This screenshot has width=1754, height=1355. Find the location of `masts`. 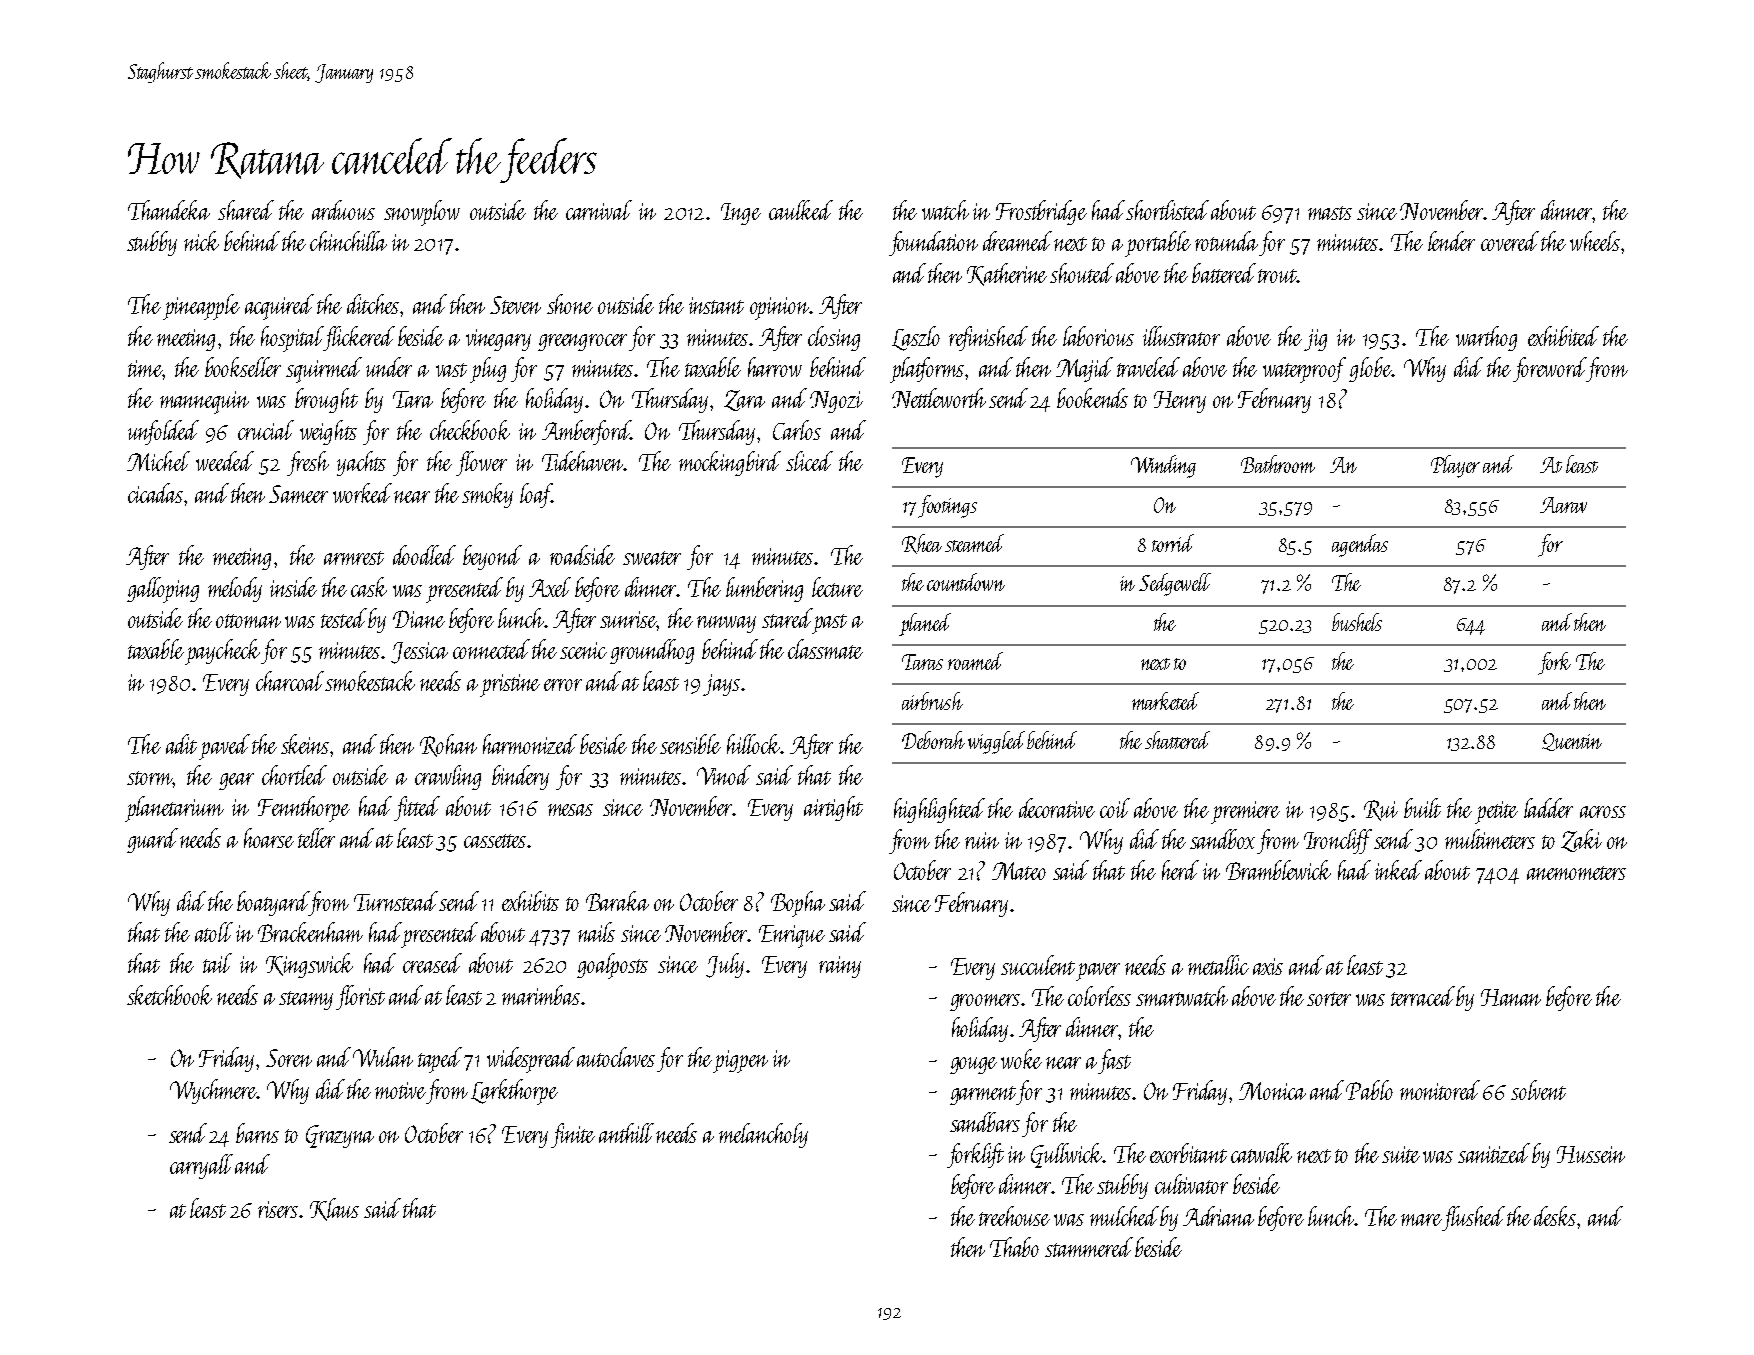

masts is located at coordinates (1330, 213).
